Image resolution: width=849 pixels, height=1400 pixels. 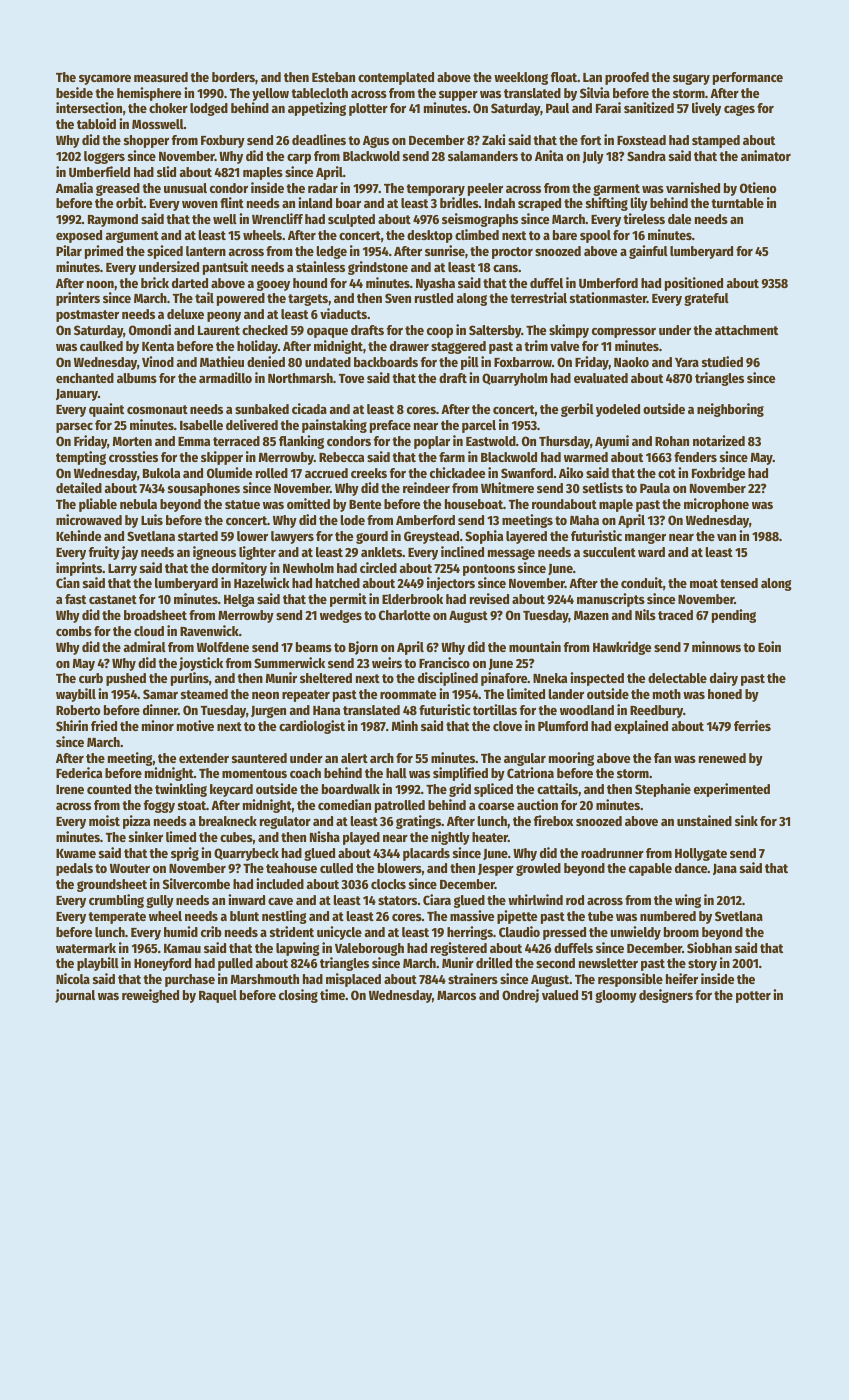 I want to click on grindstone, so click(x=378, y=268).
